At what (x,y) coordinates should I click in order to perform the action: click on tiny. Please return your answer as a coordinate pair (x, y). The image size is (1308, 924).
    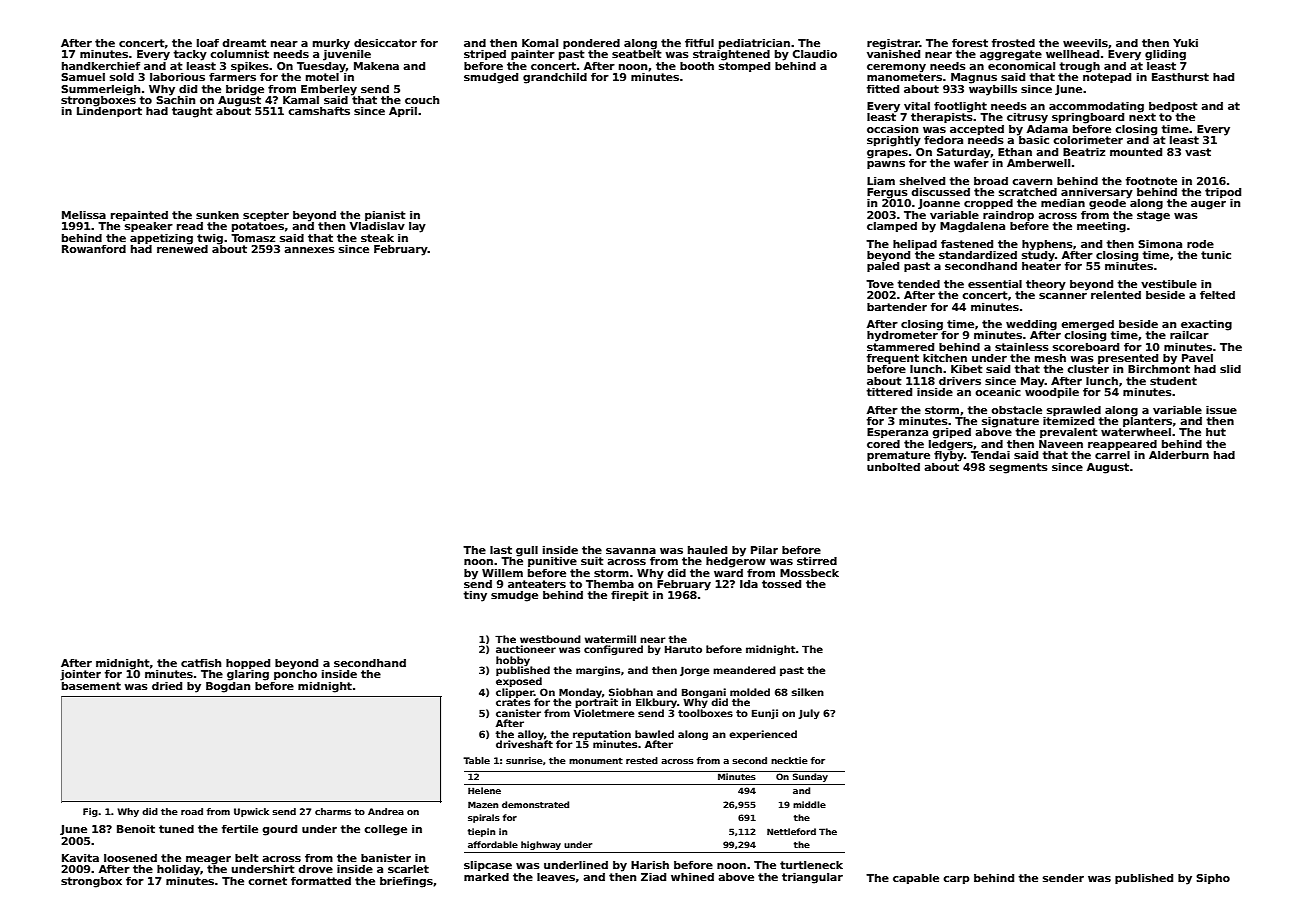
    Looking at the image, I should click on (475, 596).
